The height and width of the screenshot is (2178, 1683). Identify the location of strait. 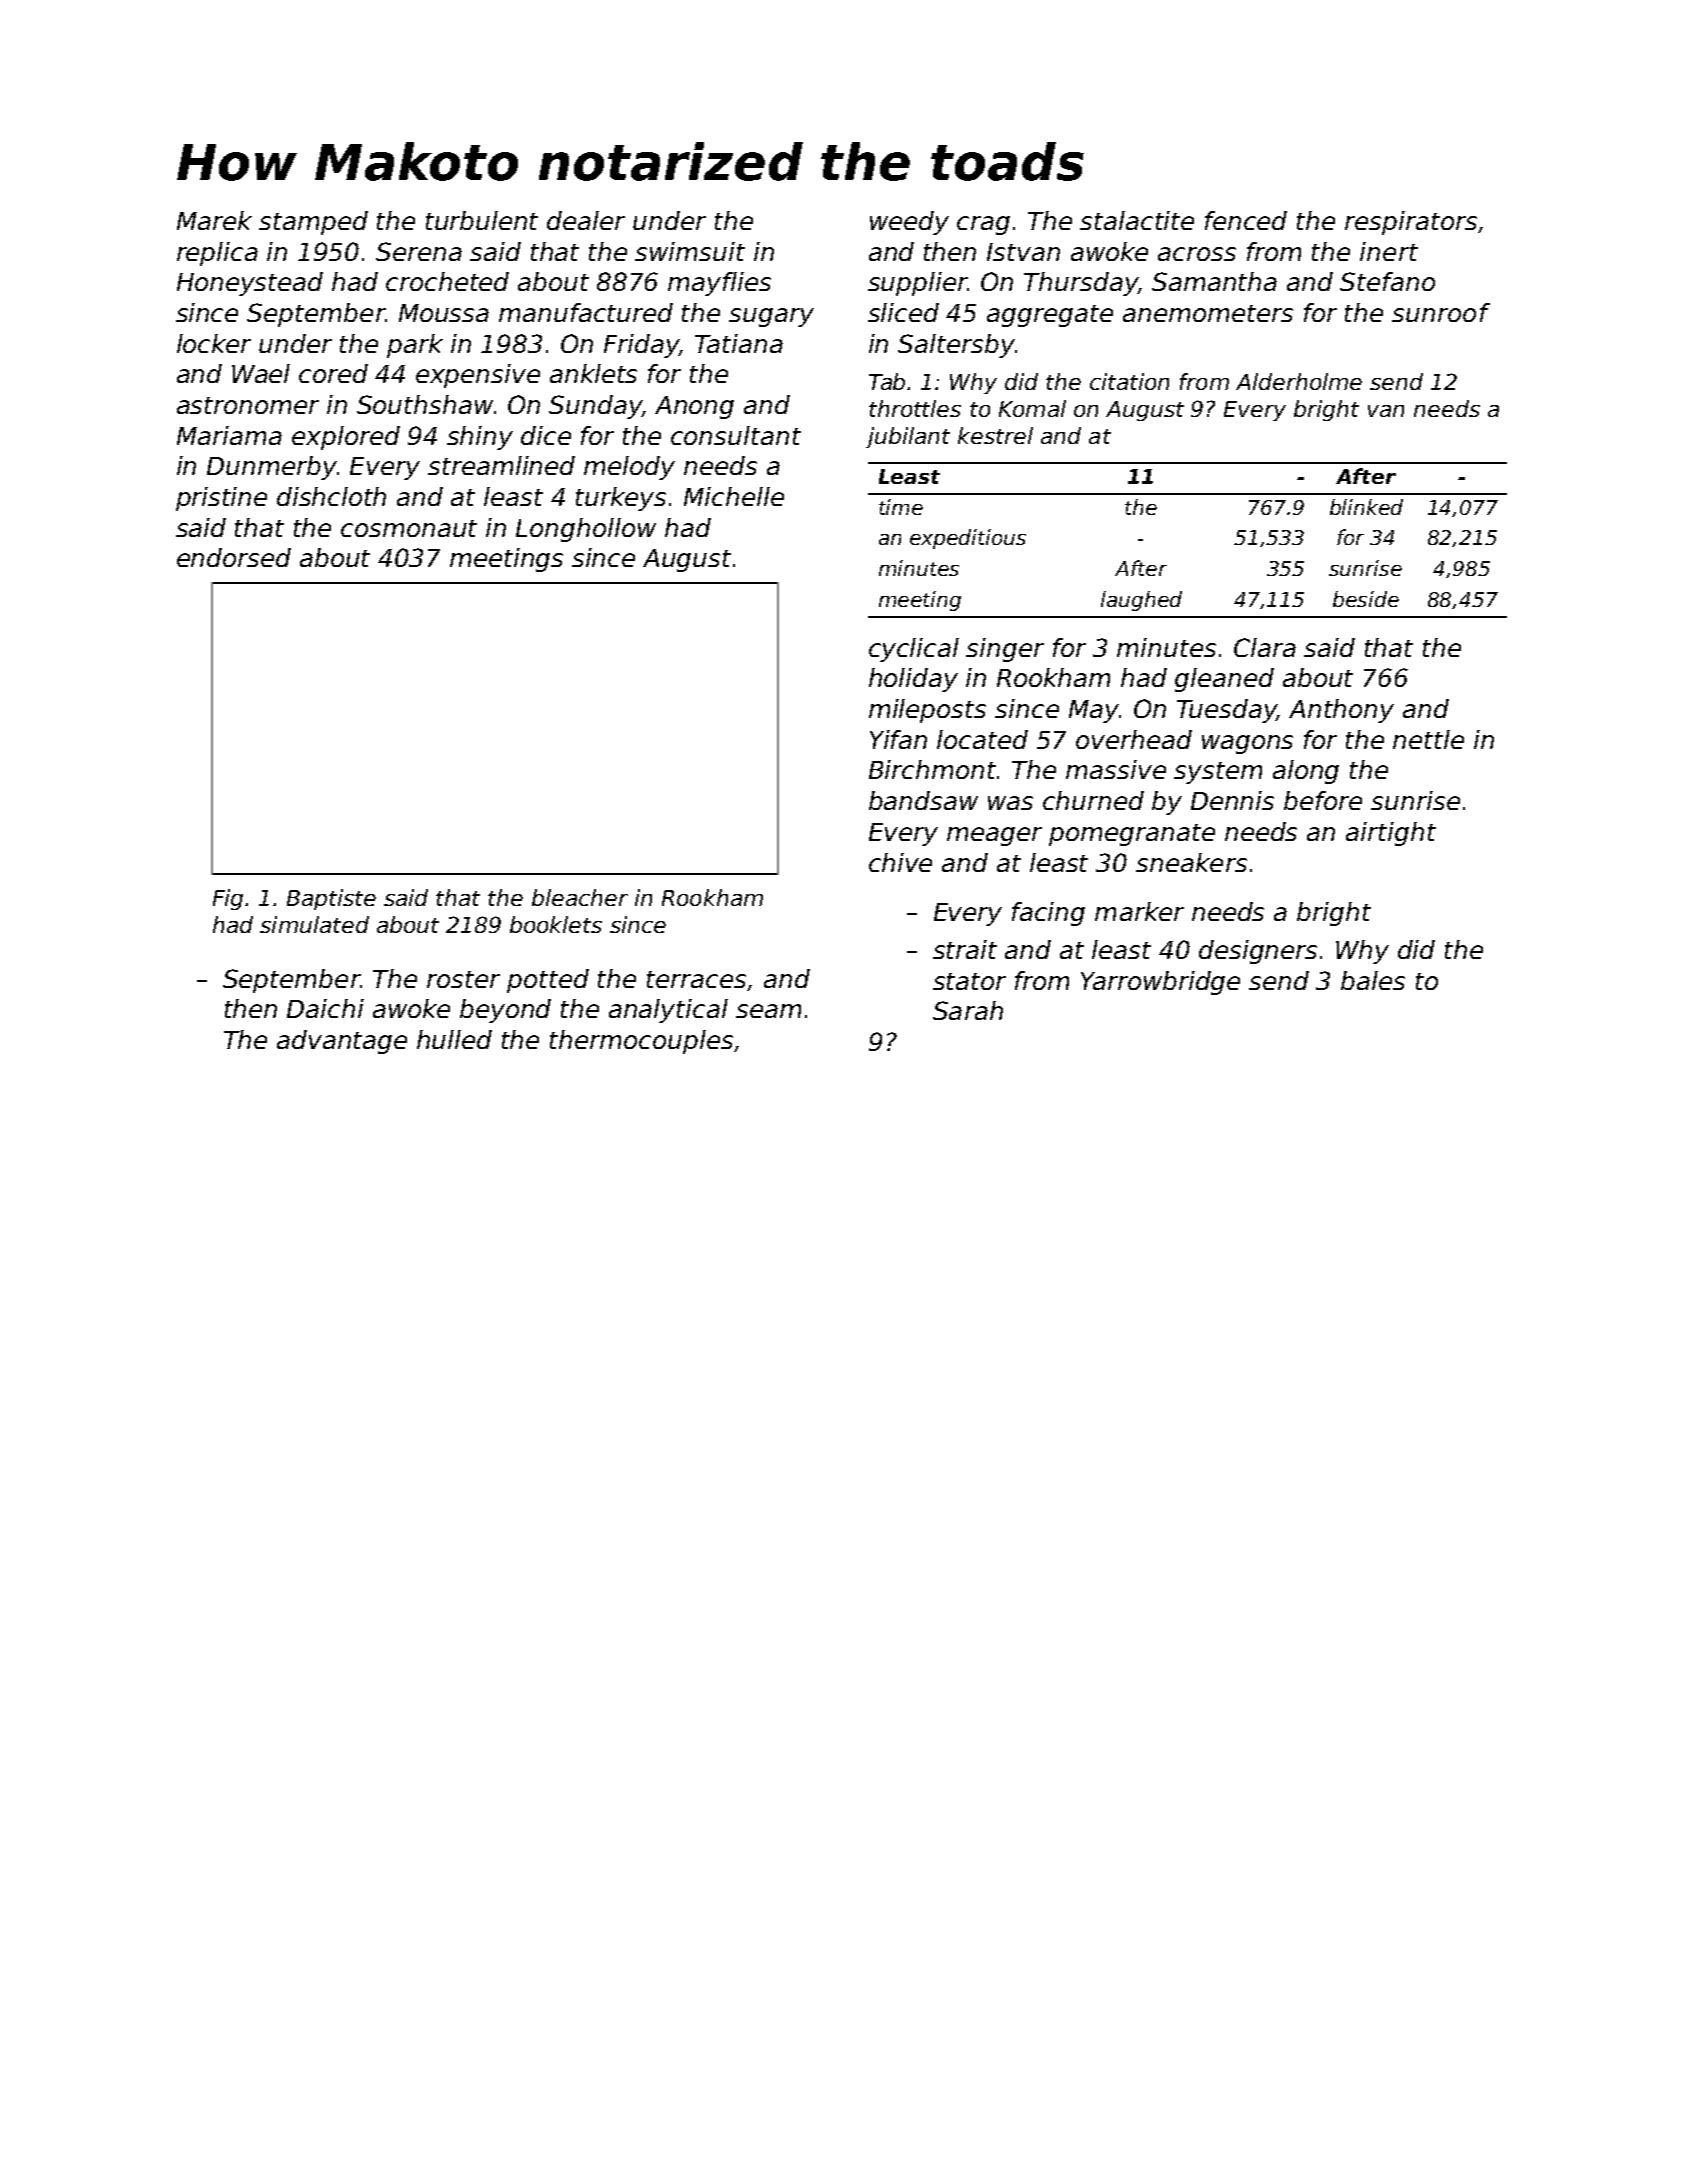
(965, 949).
